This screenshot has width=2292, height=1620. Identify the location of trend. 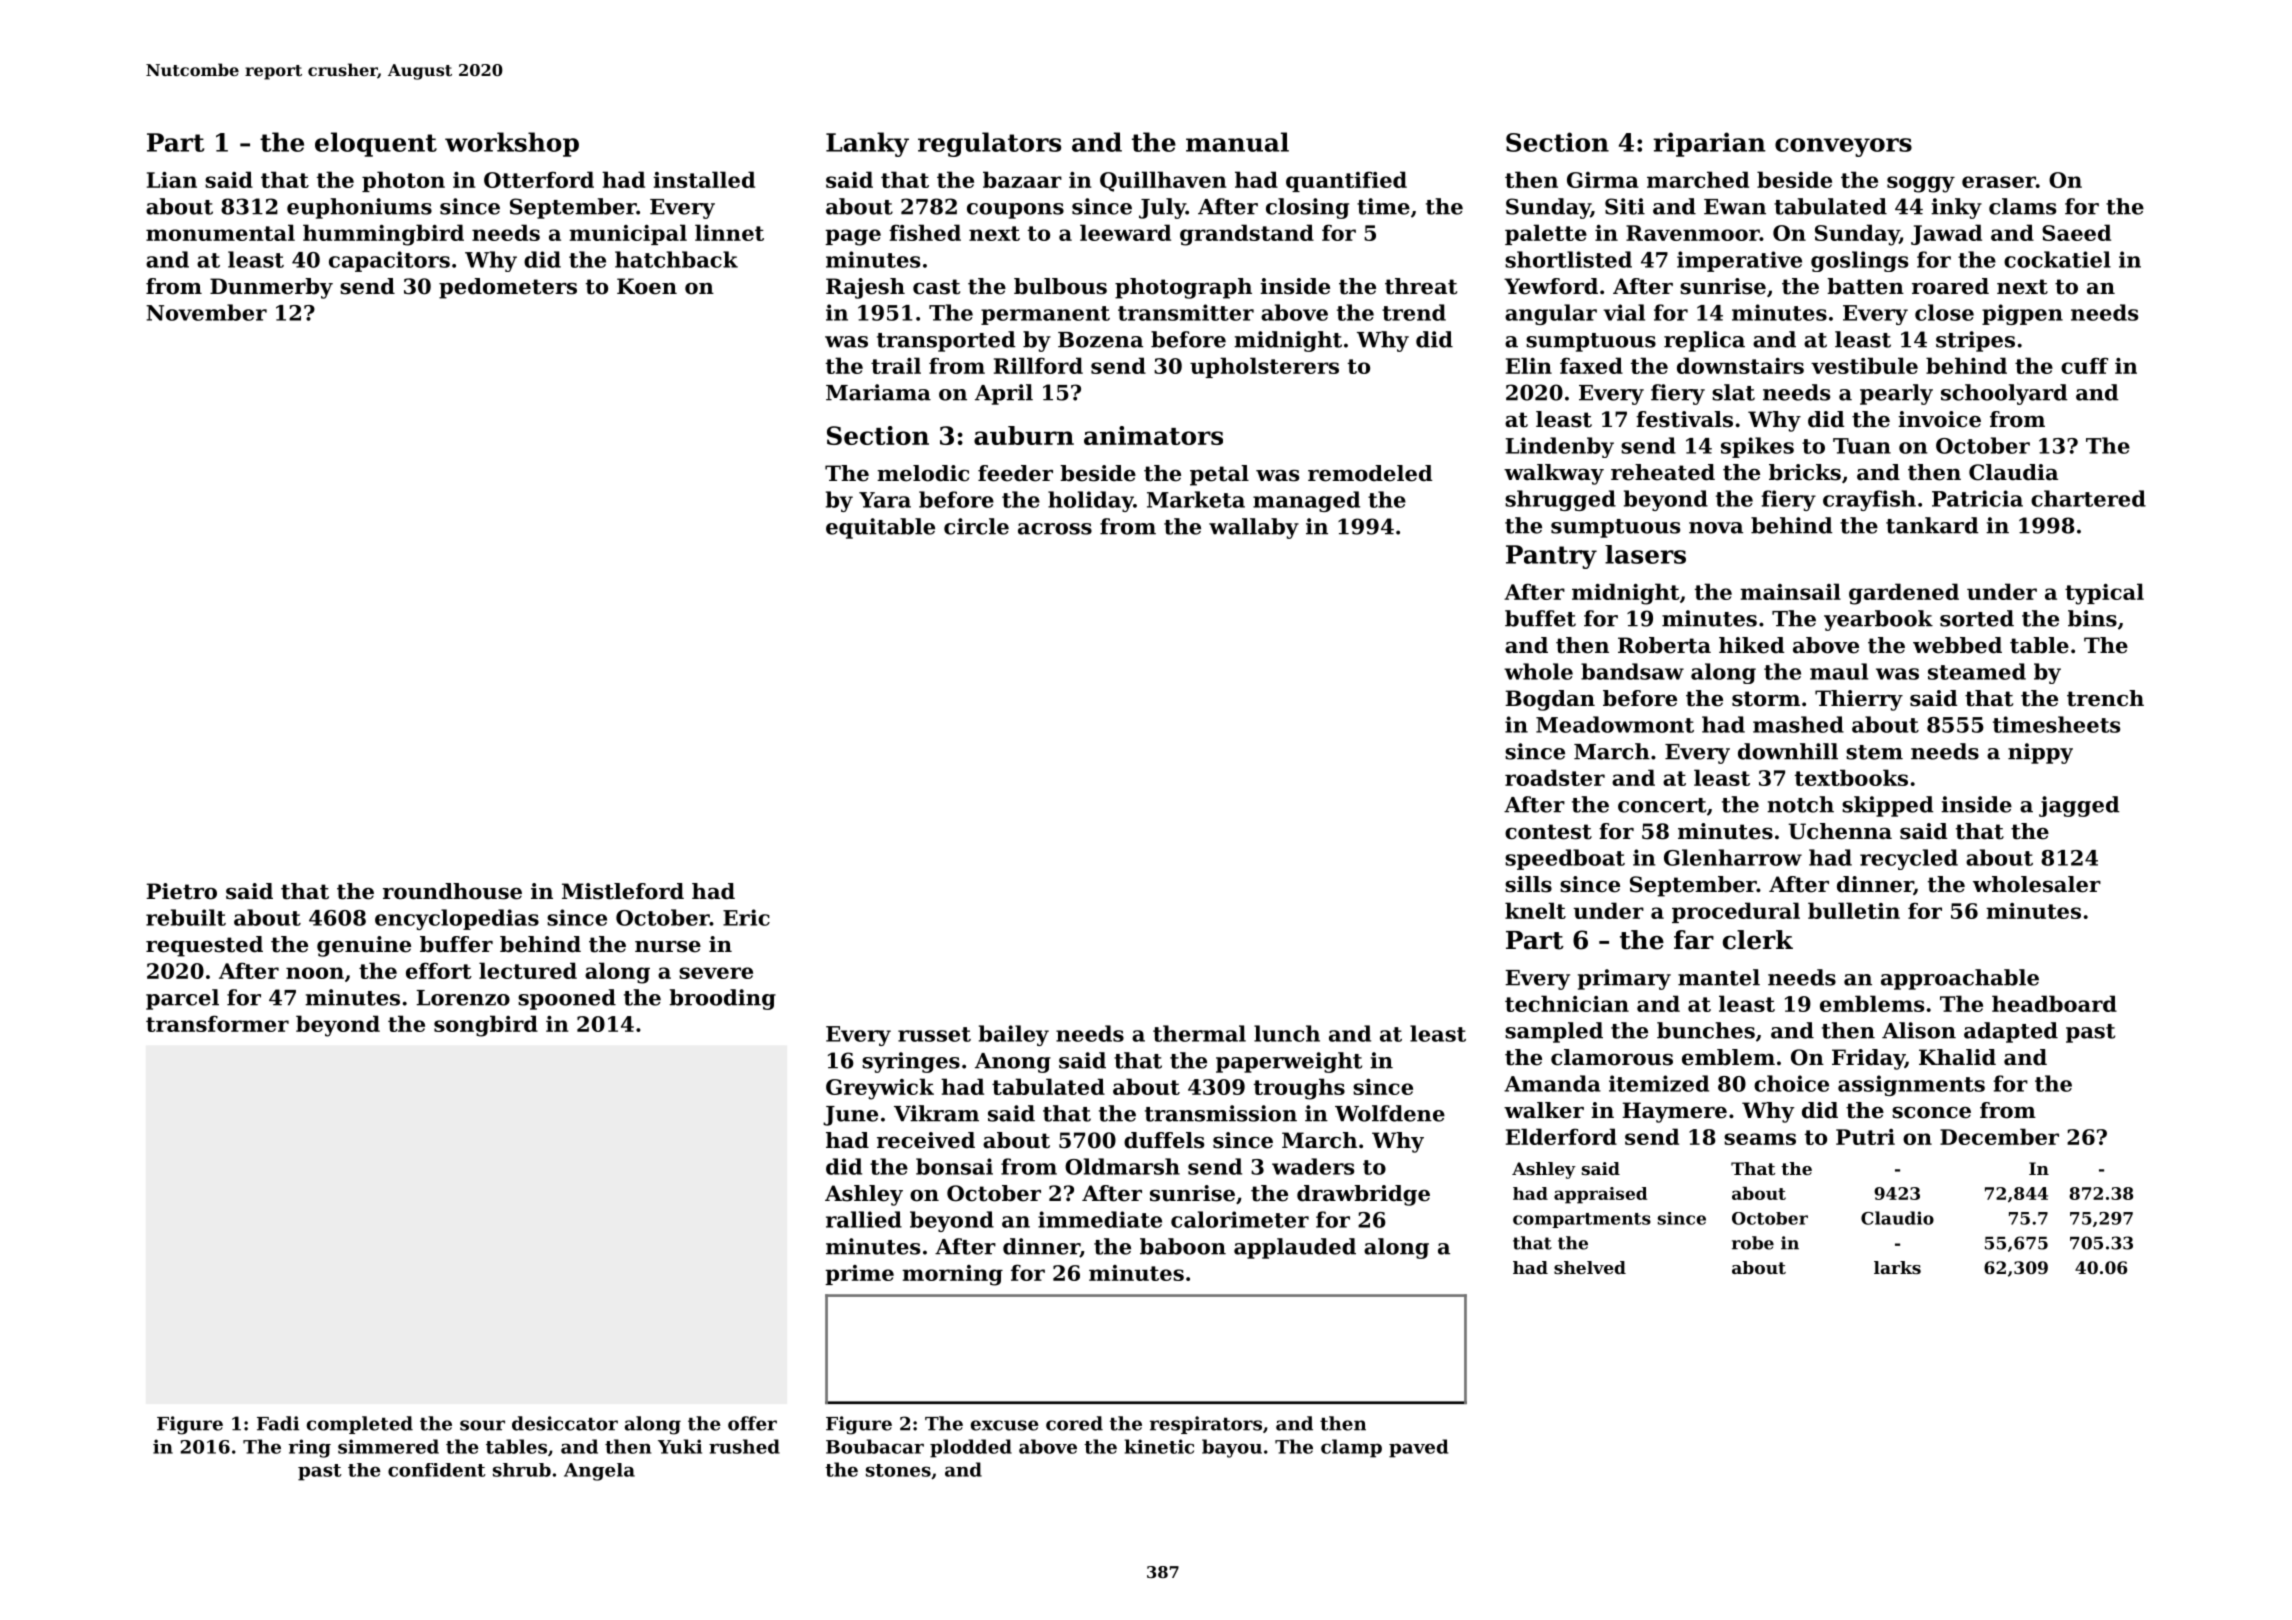
(1414, 312).
